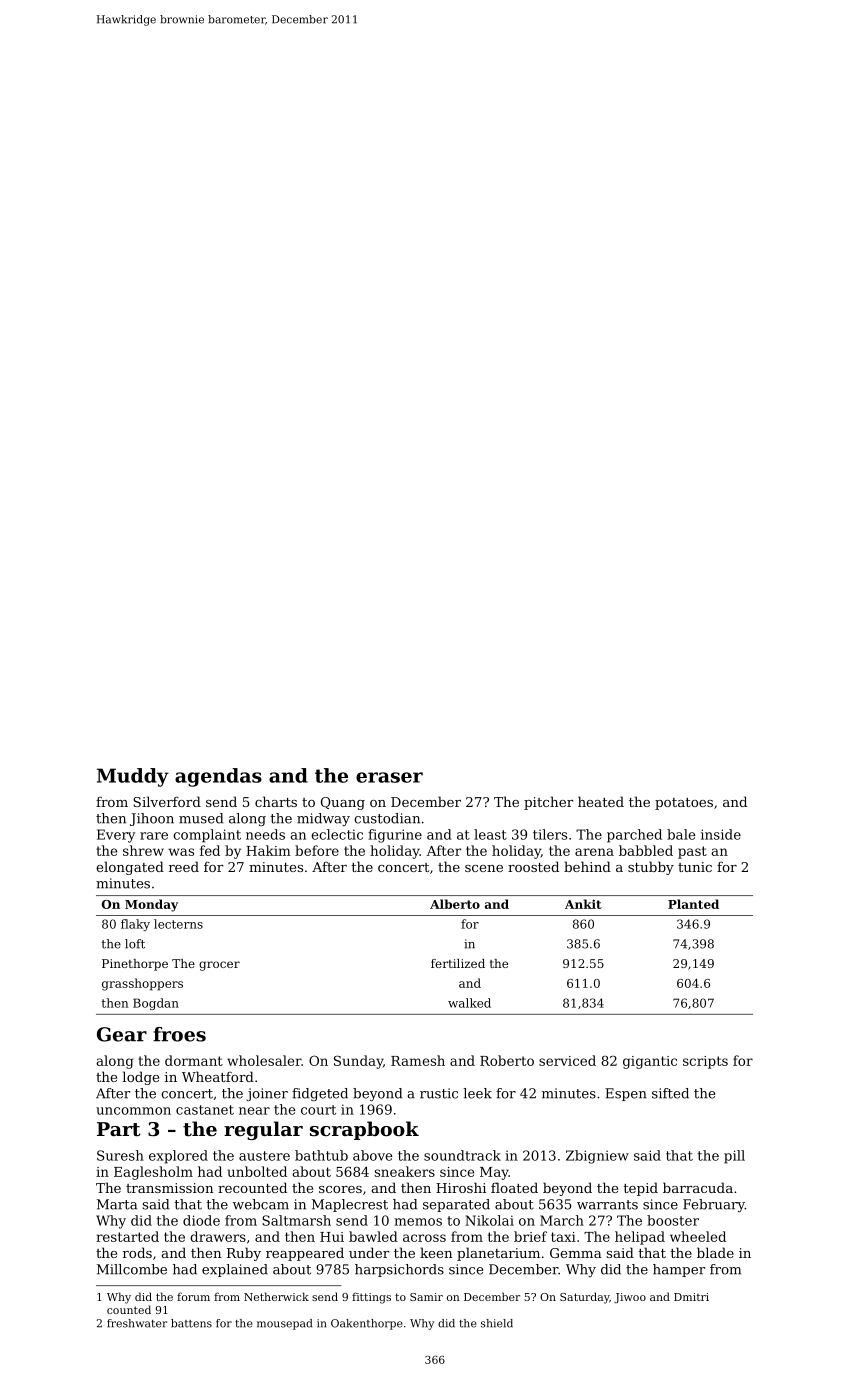 This screenshot has height=1400, width=849. Describe the element at coordinates (156, 1004) in the screenshot. I see `Bogdan` at that location.
